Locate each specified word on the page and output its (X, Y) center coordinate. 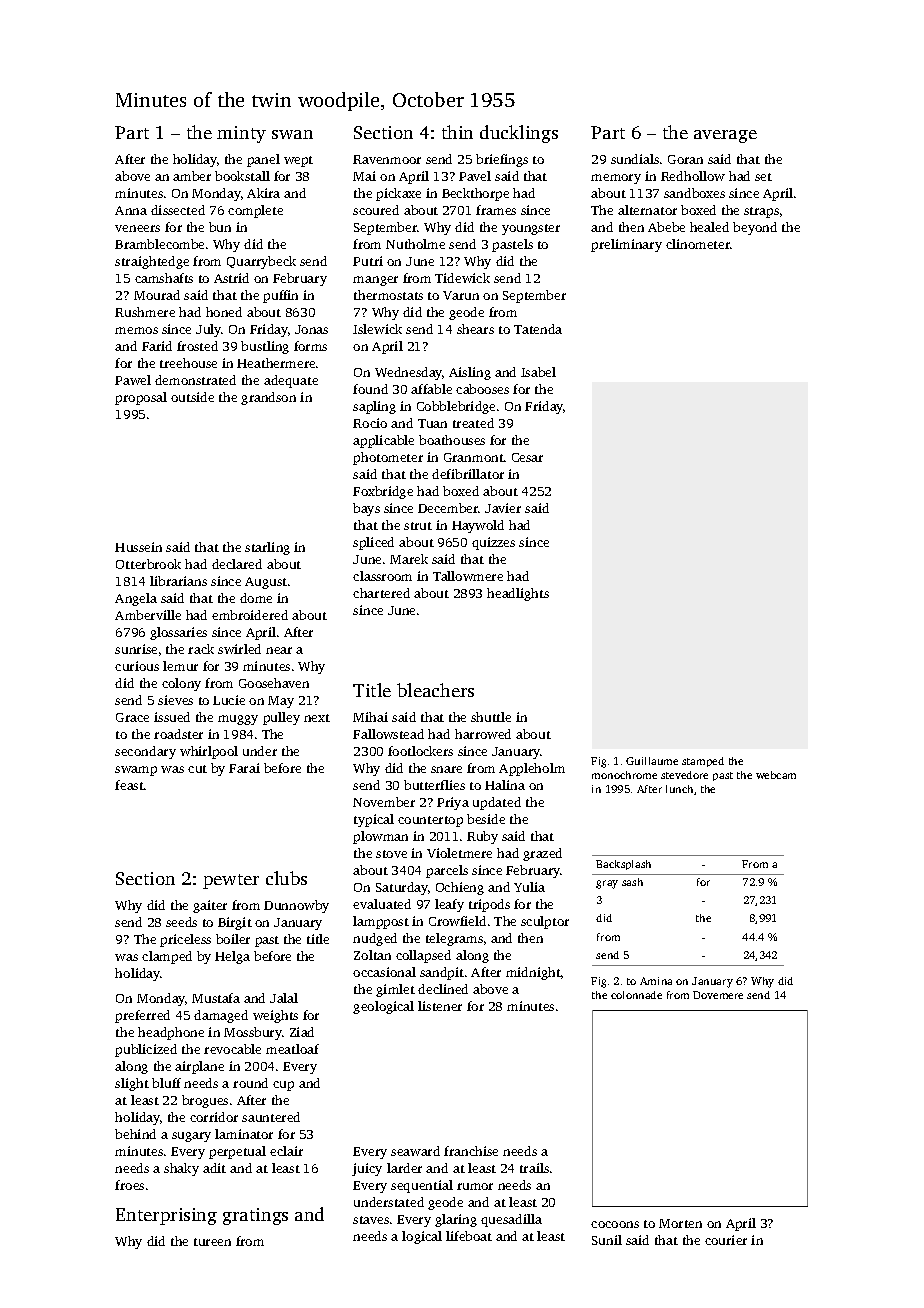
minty (241, 134)
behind (135, 1134)
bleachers (435, 690)
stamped (703, 762)
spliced (373, 543)
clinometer (698, 244)
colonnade (636, 995)
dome (256, 598)
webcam (776, 775)
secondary (145, 752)
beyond (755, 228)
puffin (280, 296)
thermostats (388, 295)
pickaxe (398, 194)
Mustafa (216, 998)
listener (440, 1006)
